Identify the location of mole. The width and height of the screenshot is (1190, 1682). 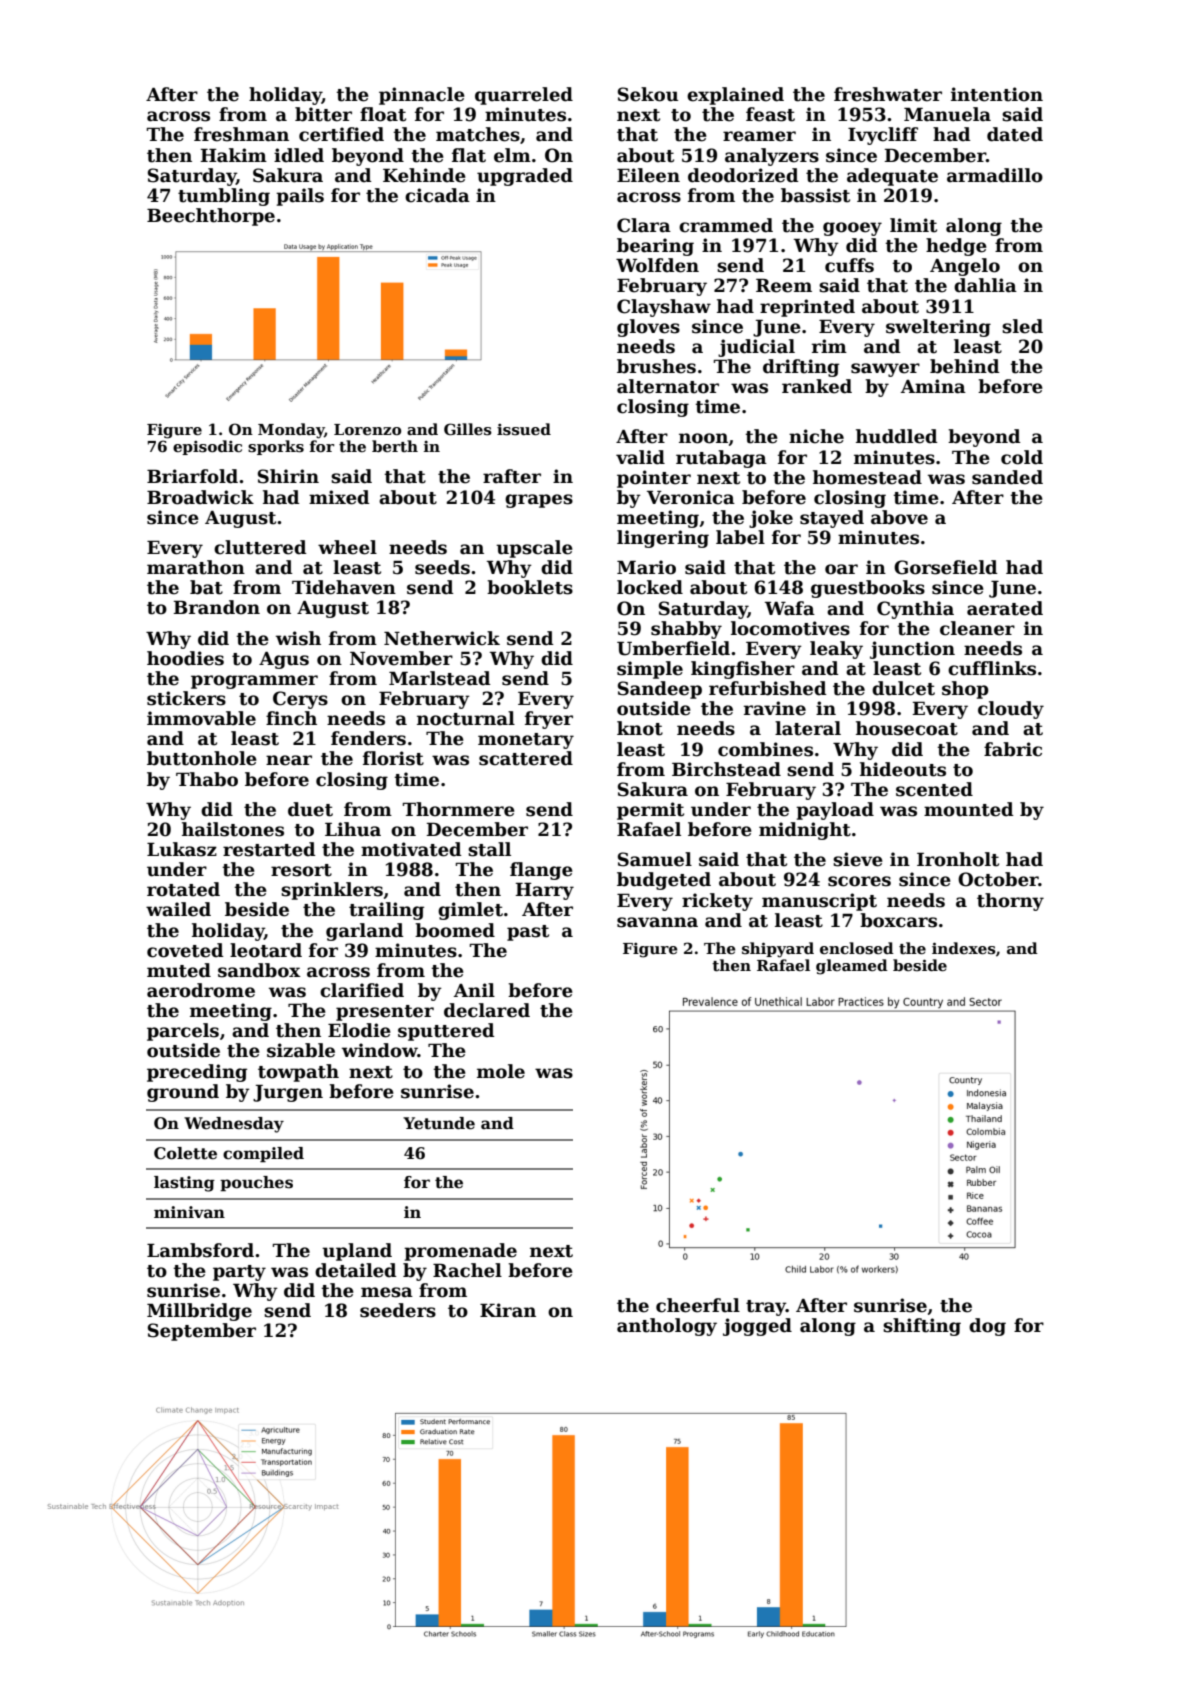
(501, 1071).
